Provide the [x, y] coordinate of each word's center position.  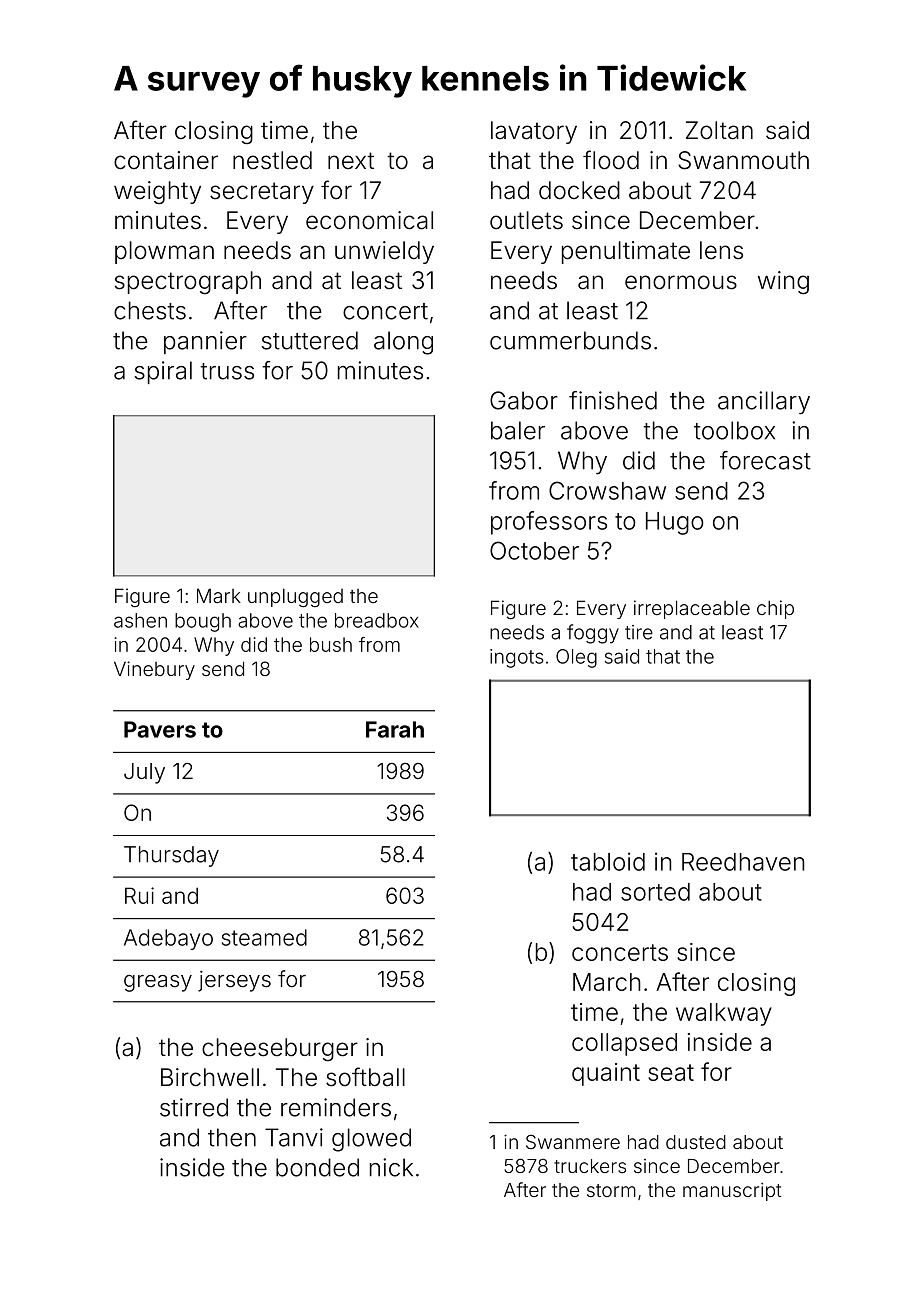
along [403, 343]
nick [391, 1167]
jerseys [234, 981]
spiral [163, 372]
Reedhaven [743, 862]
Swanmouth [743, 160]
